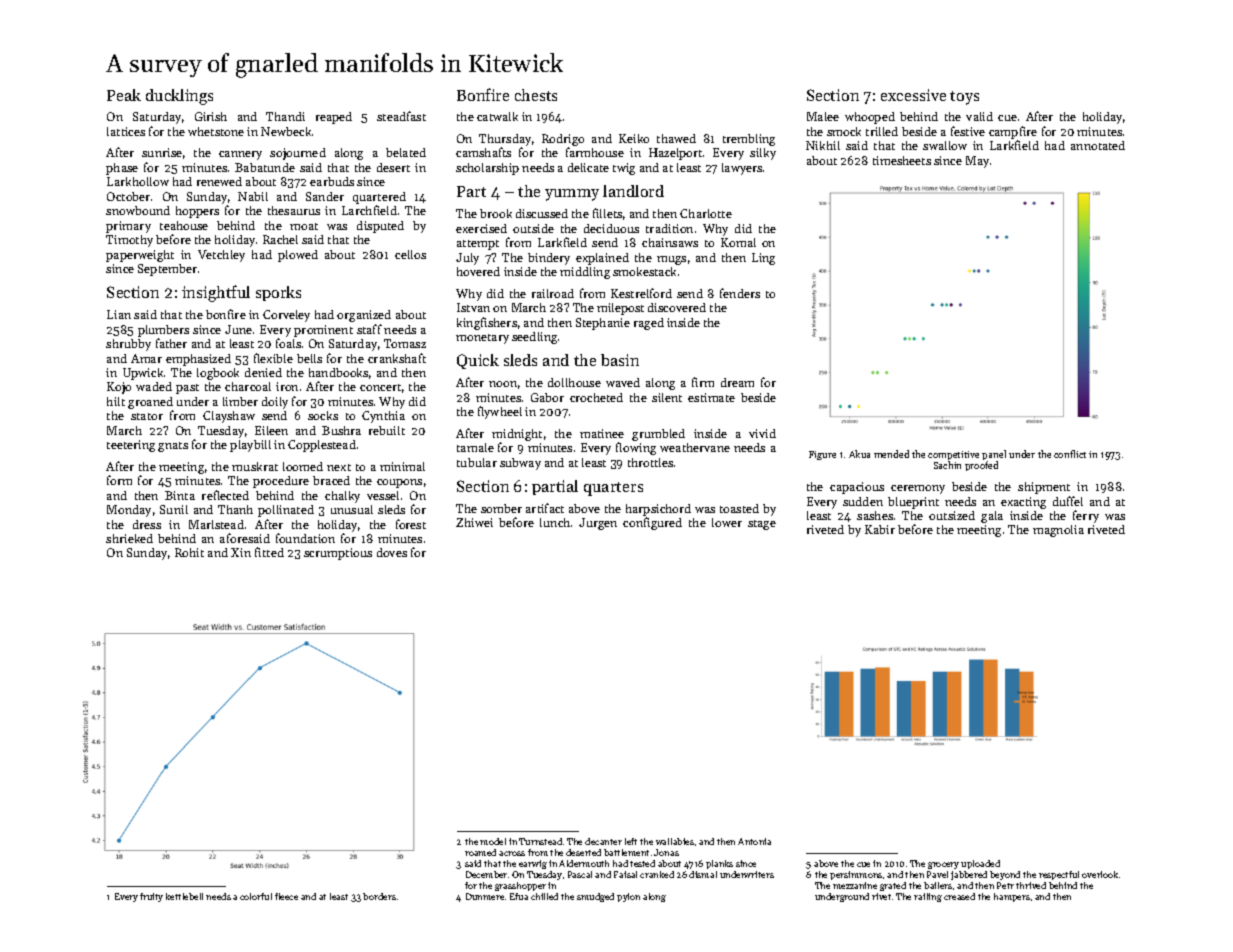  Describe the element at coordinates (1023, 503) in the page. I see `exacting` at that location.
